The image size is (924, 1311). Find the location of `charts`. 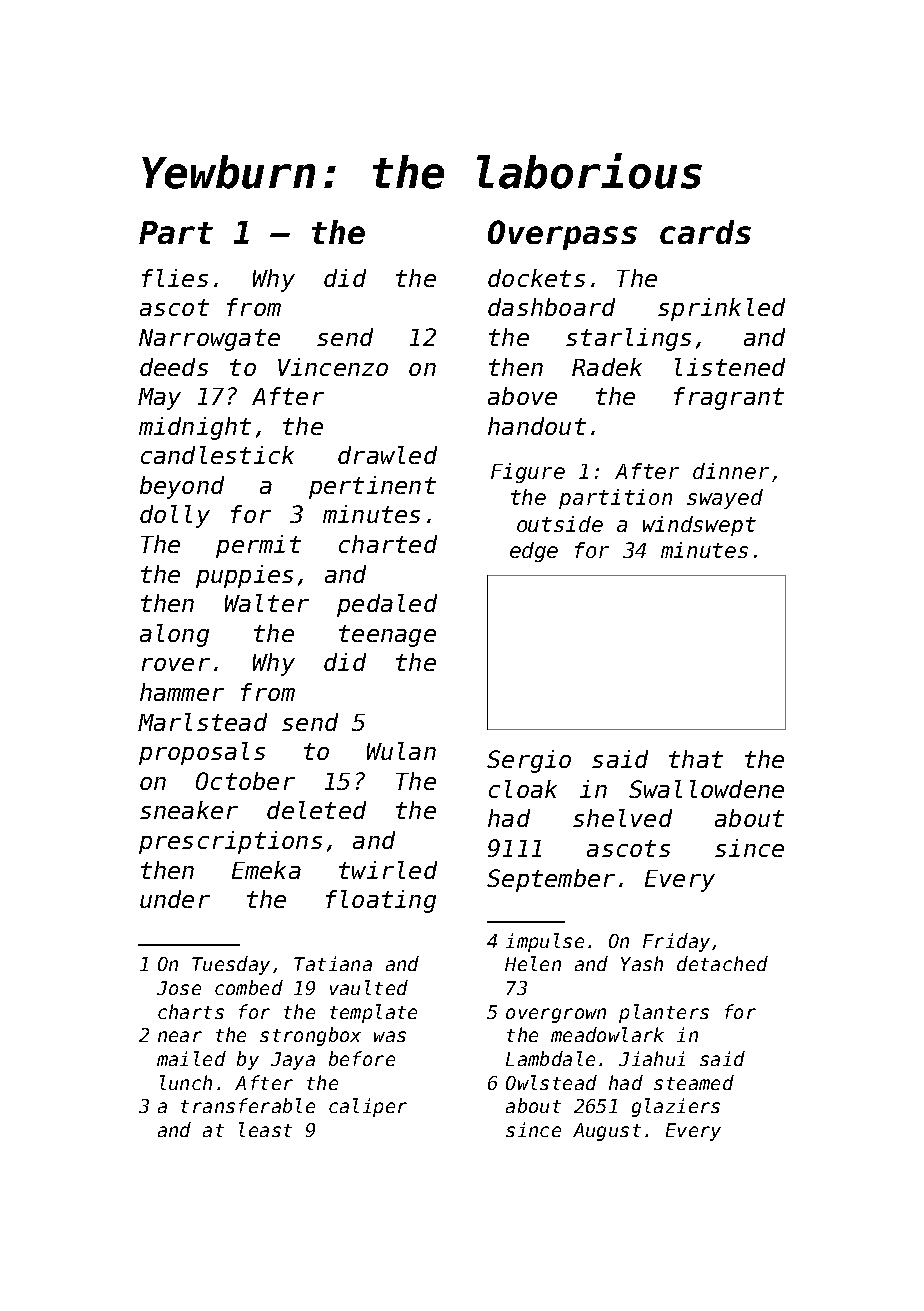

charts is located at coordinates (191, 1011).
